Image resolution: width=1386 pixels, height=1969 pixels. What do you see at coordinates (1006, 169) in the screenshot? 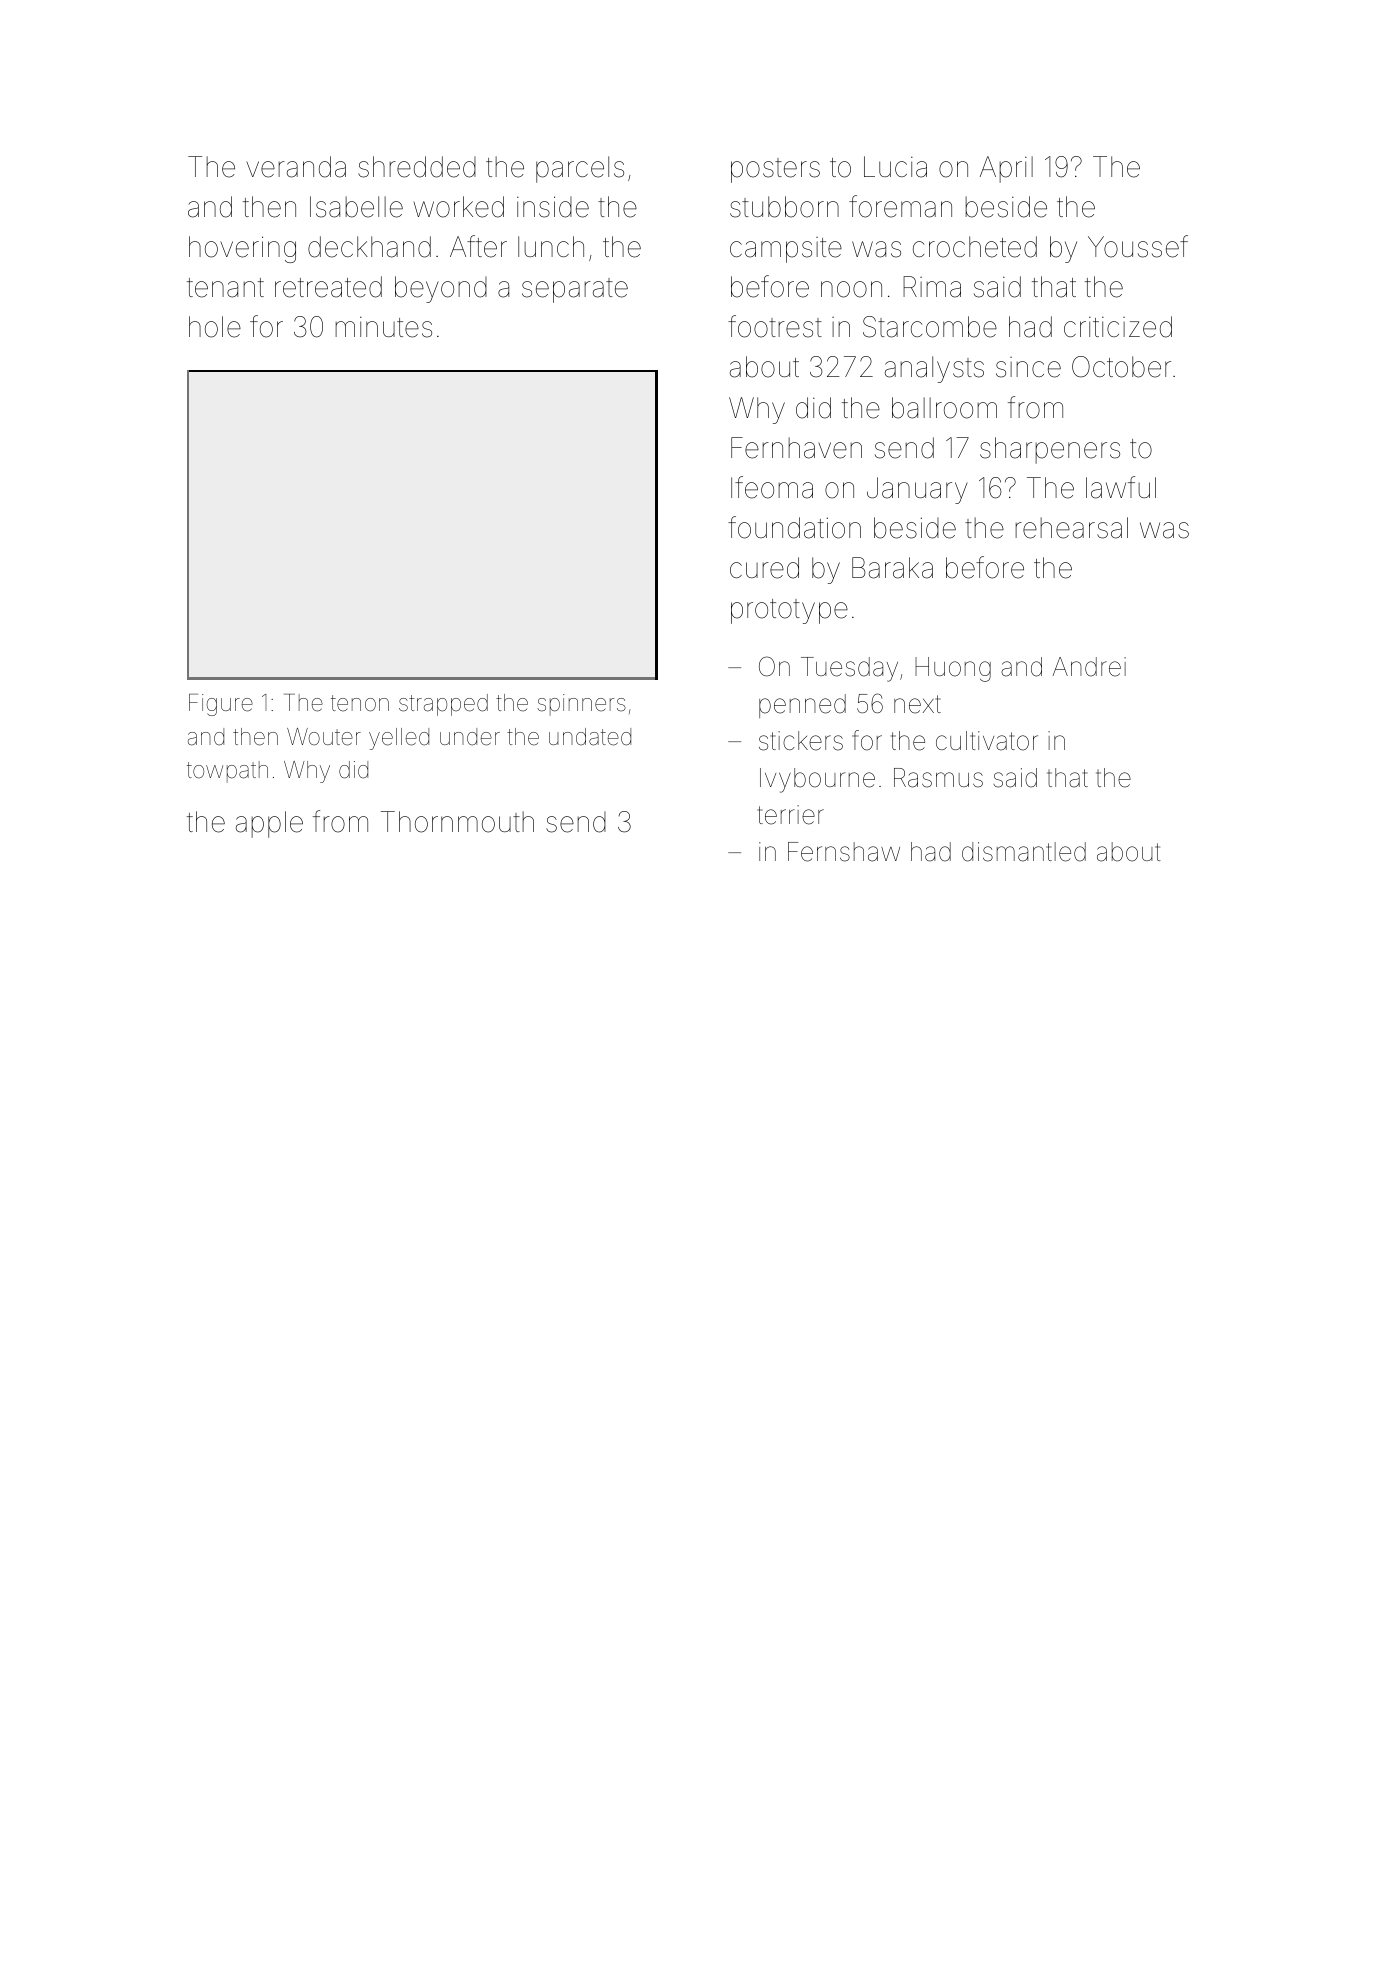
I see `April` at bounding box center [1006, 169].
